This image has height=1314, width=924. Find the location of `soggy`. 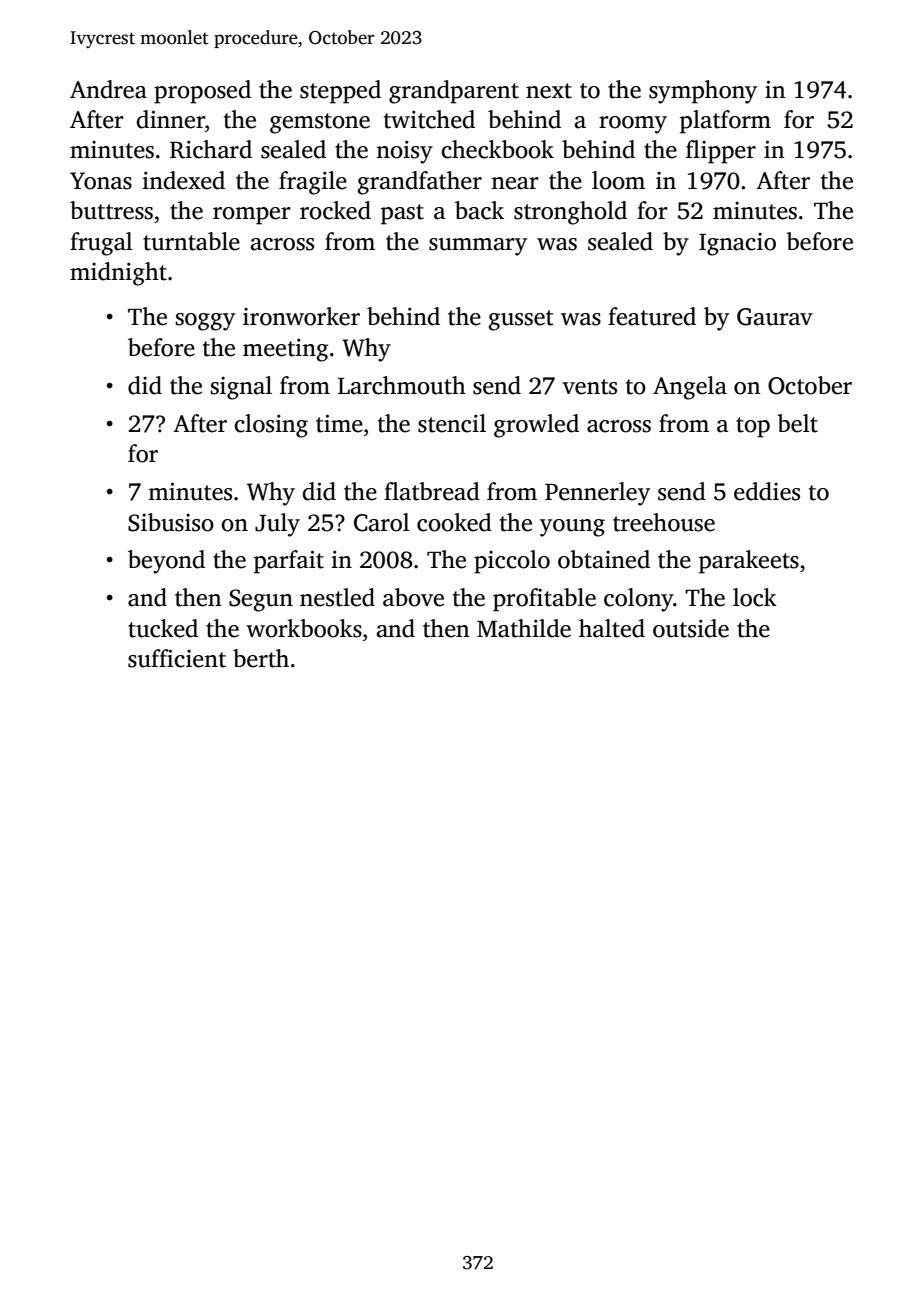

soggy is located at coordinates (205, 322).
